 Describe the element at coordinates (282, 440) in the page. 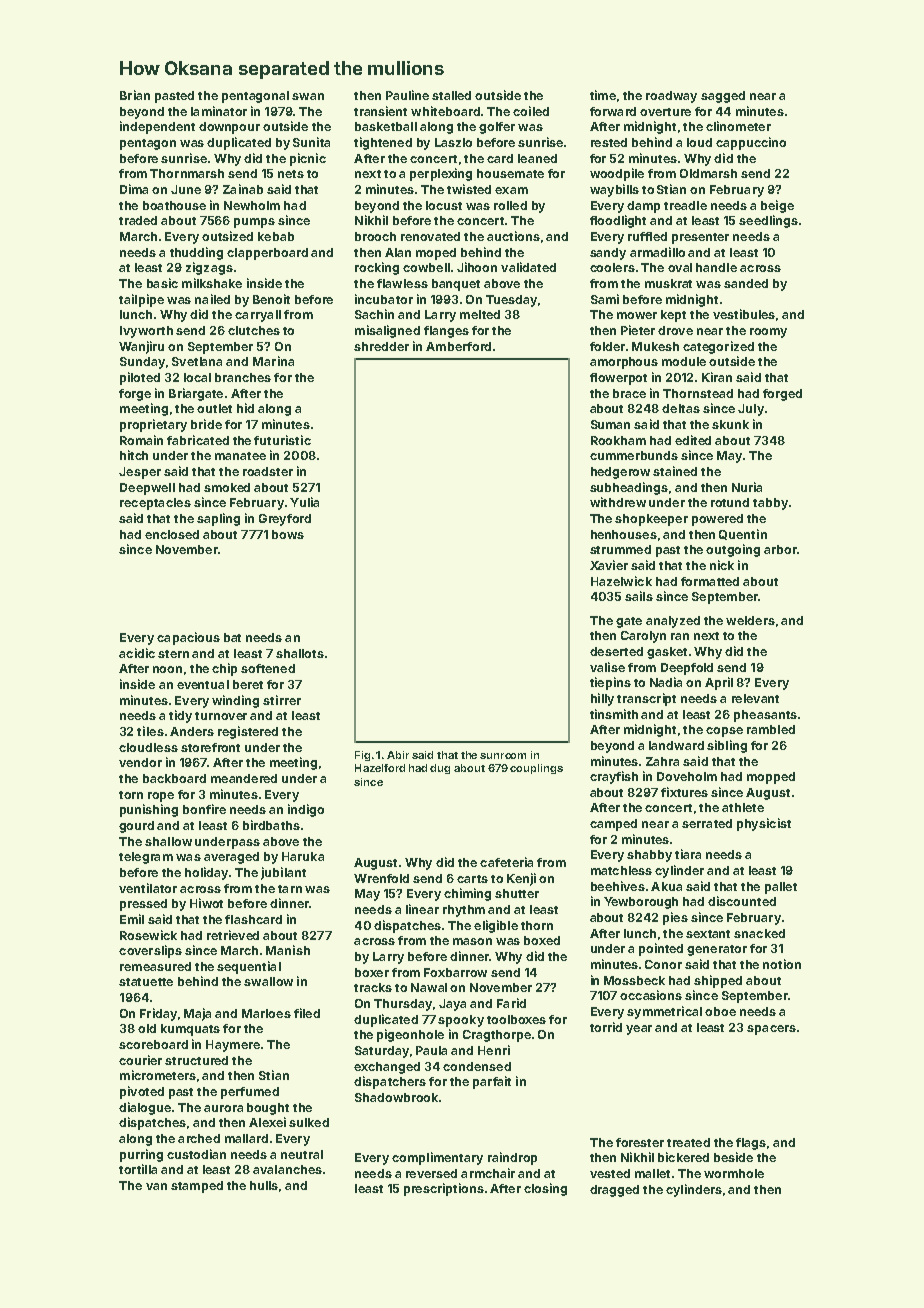

I see `futuristic` at that location.
